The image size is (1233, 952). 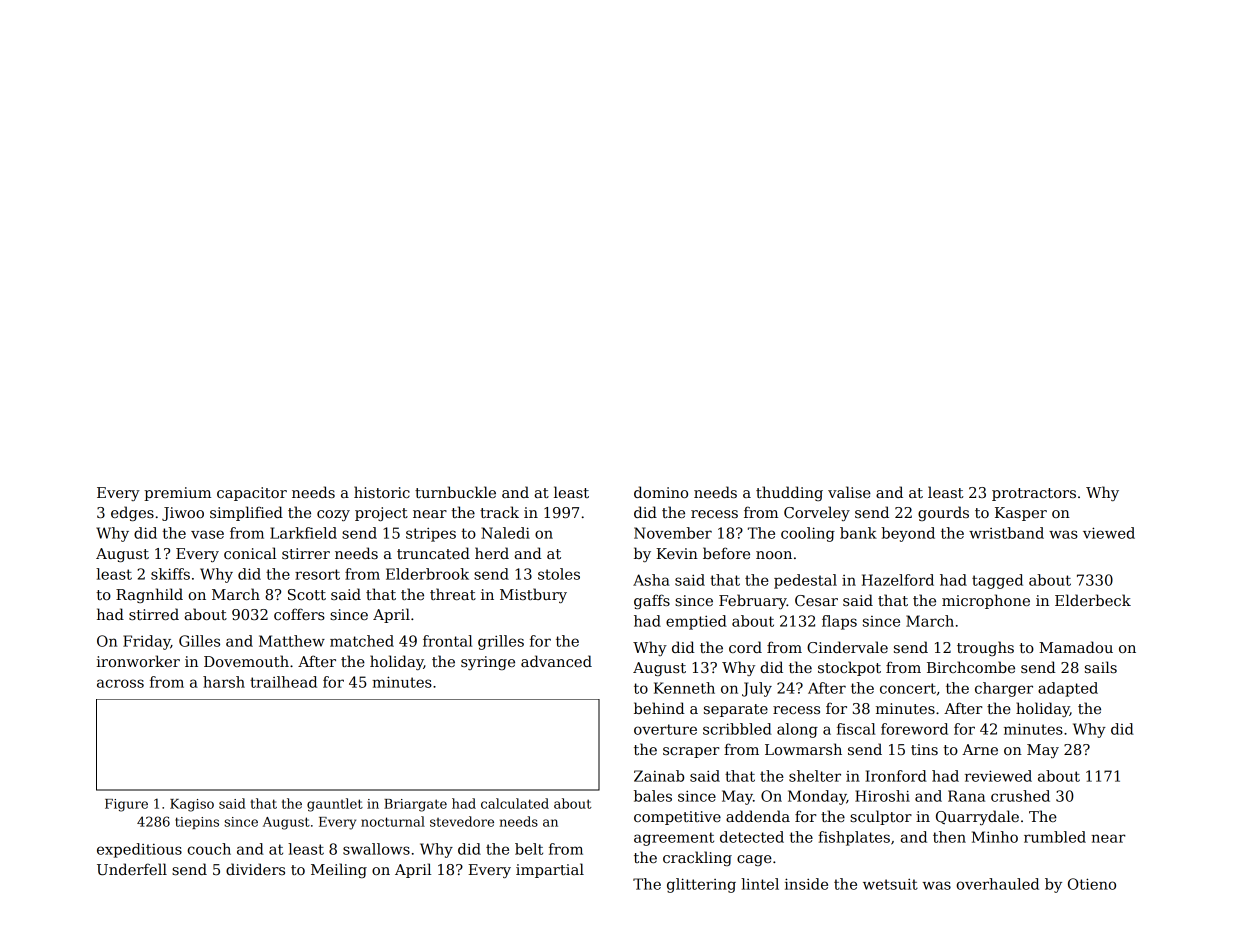 What do you see at coordinates (914, 729) in the screenshot?
I see `foreword` at bounding box center [914, 729].
